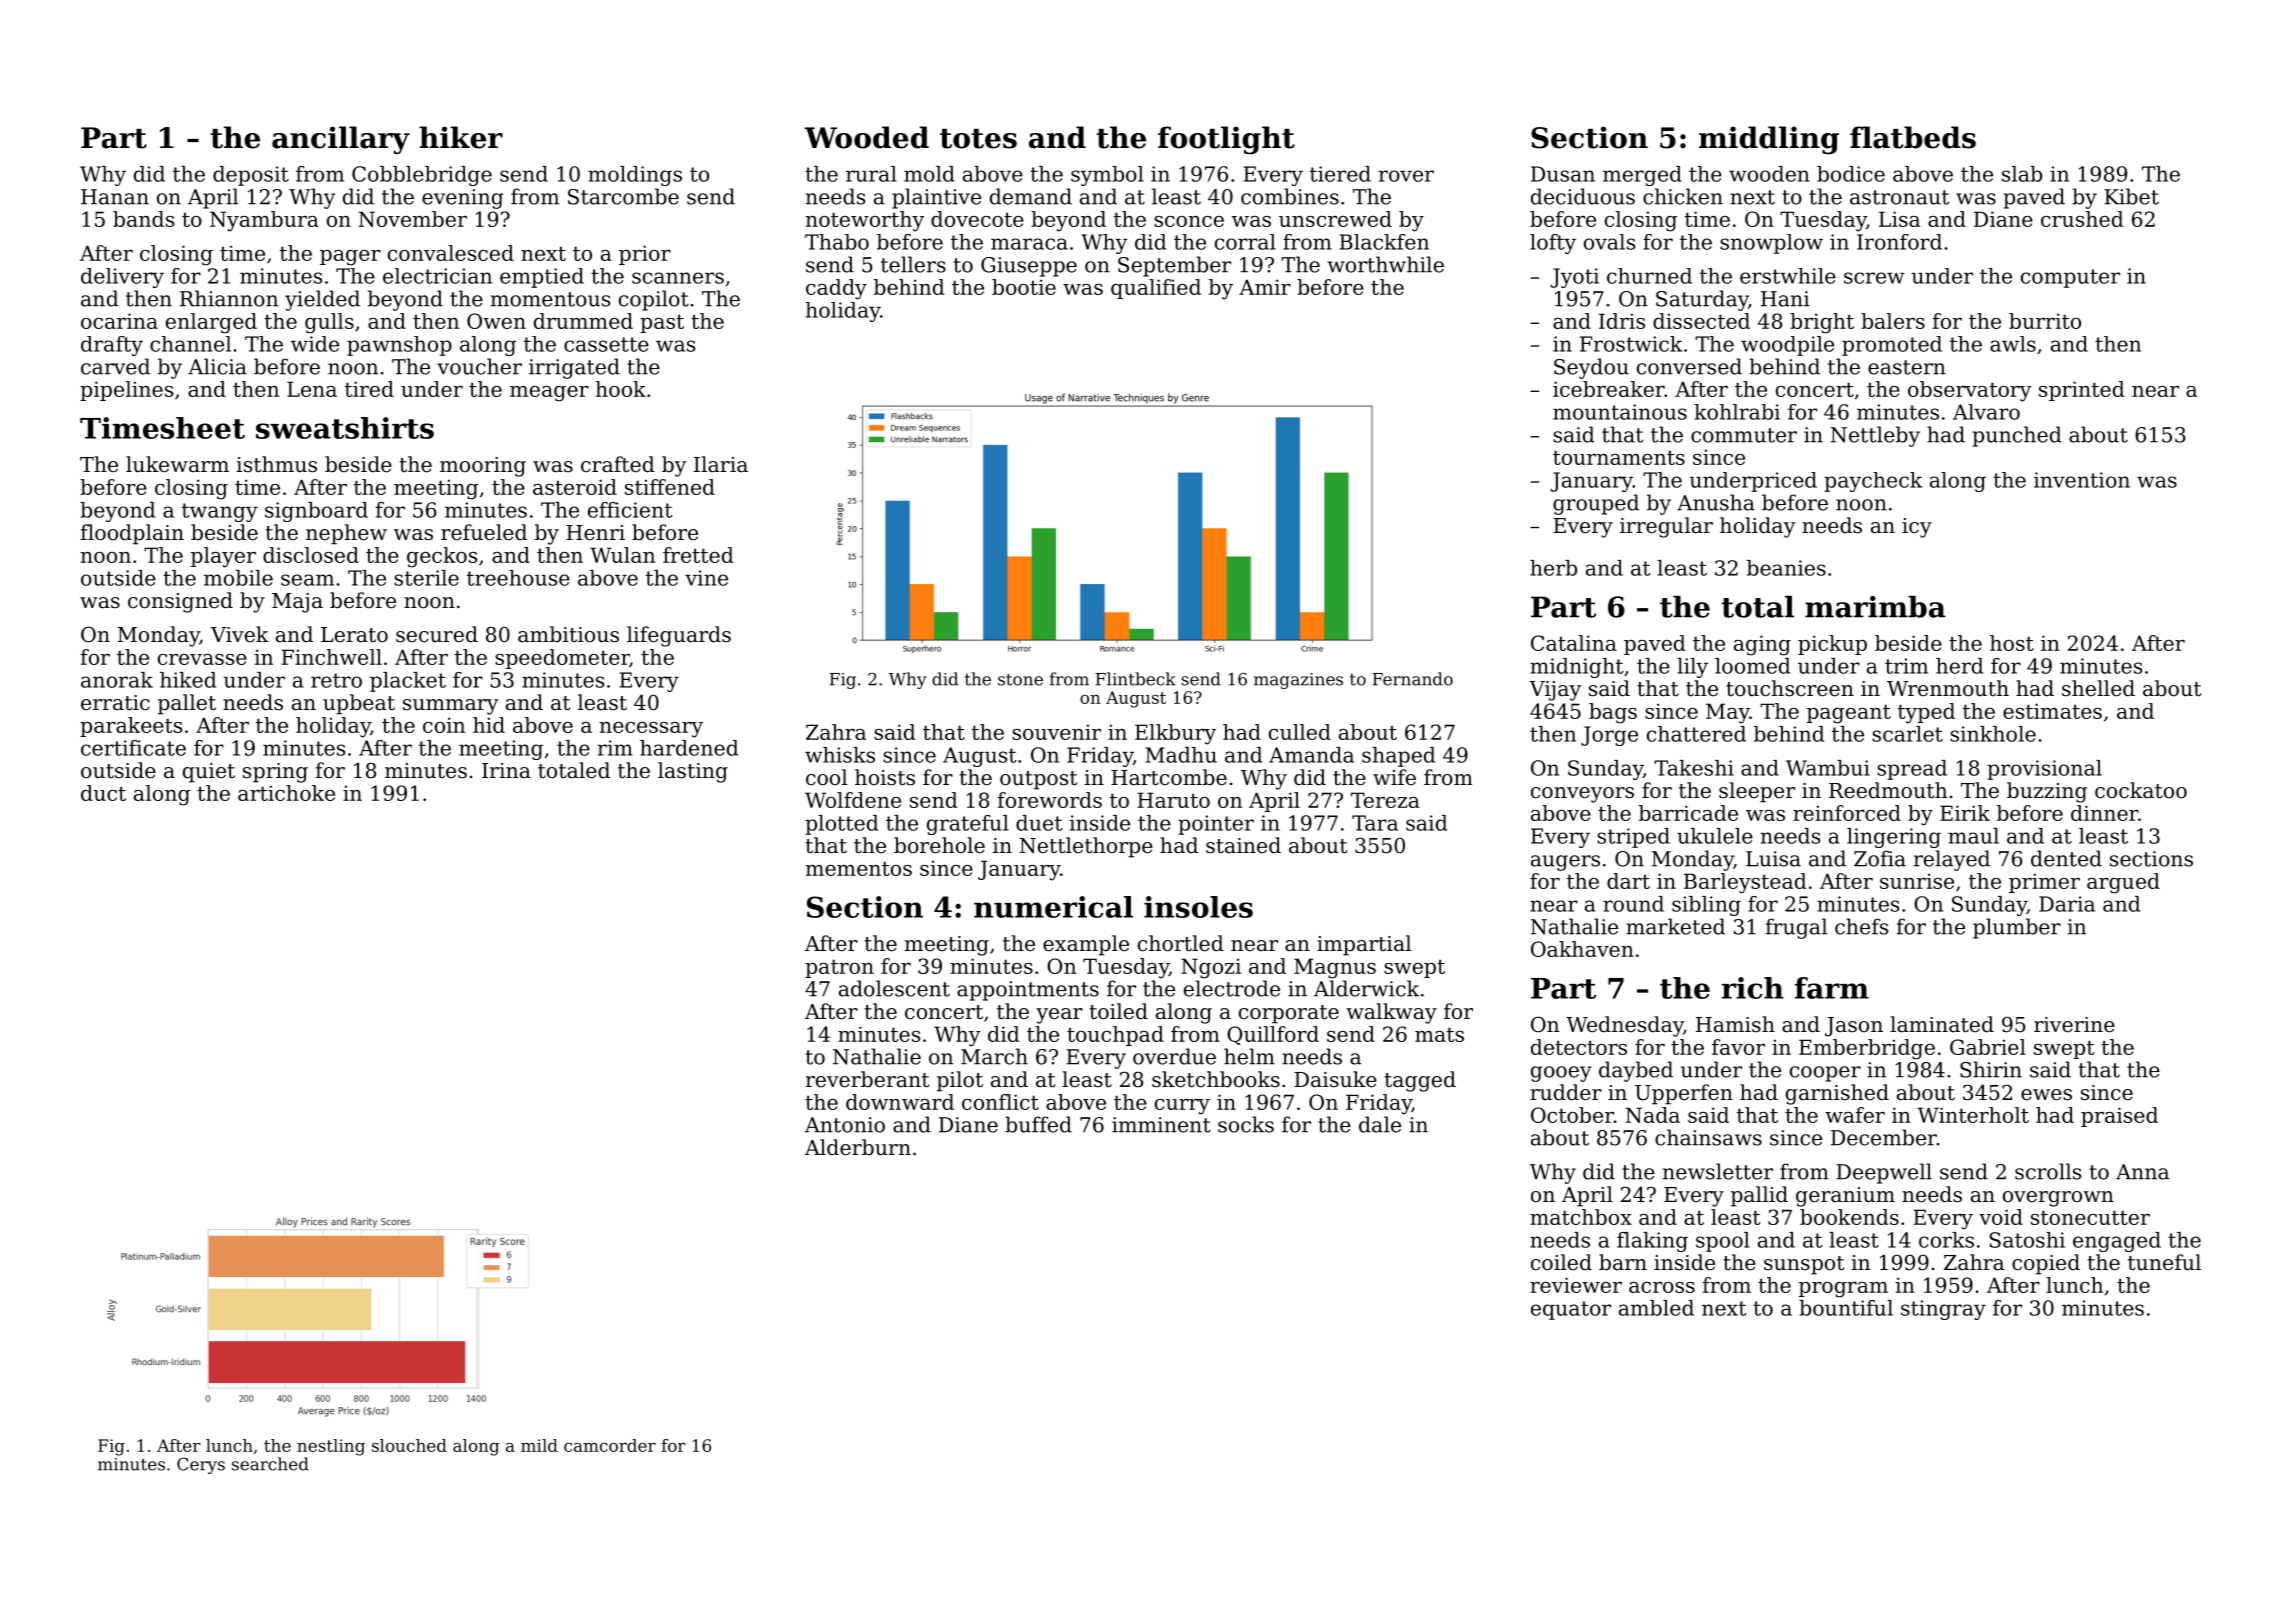 Image resolution: width=2282 pixels, height=1614 pixels. I want to click on floodplain, so click(132, 534).
